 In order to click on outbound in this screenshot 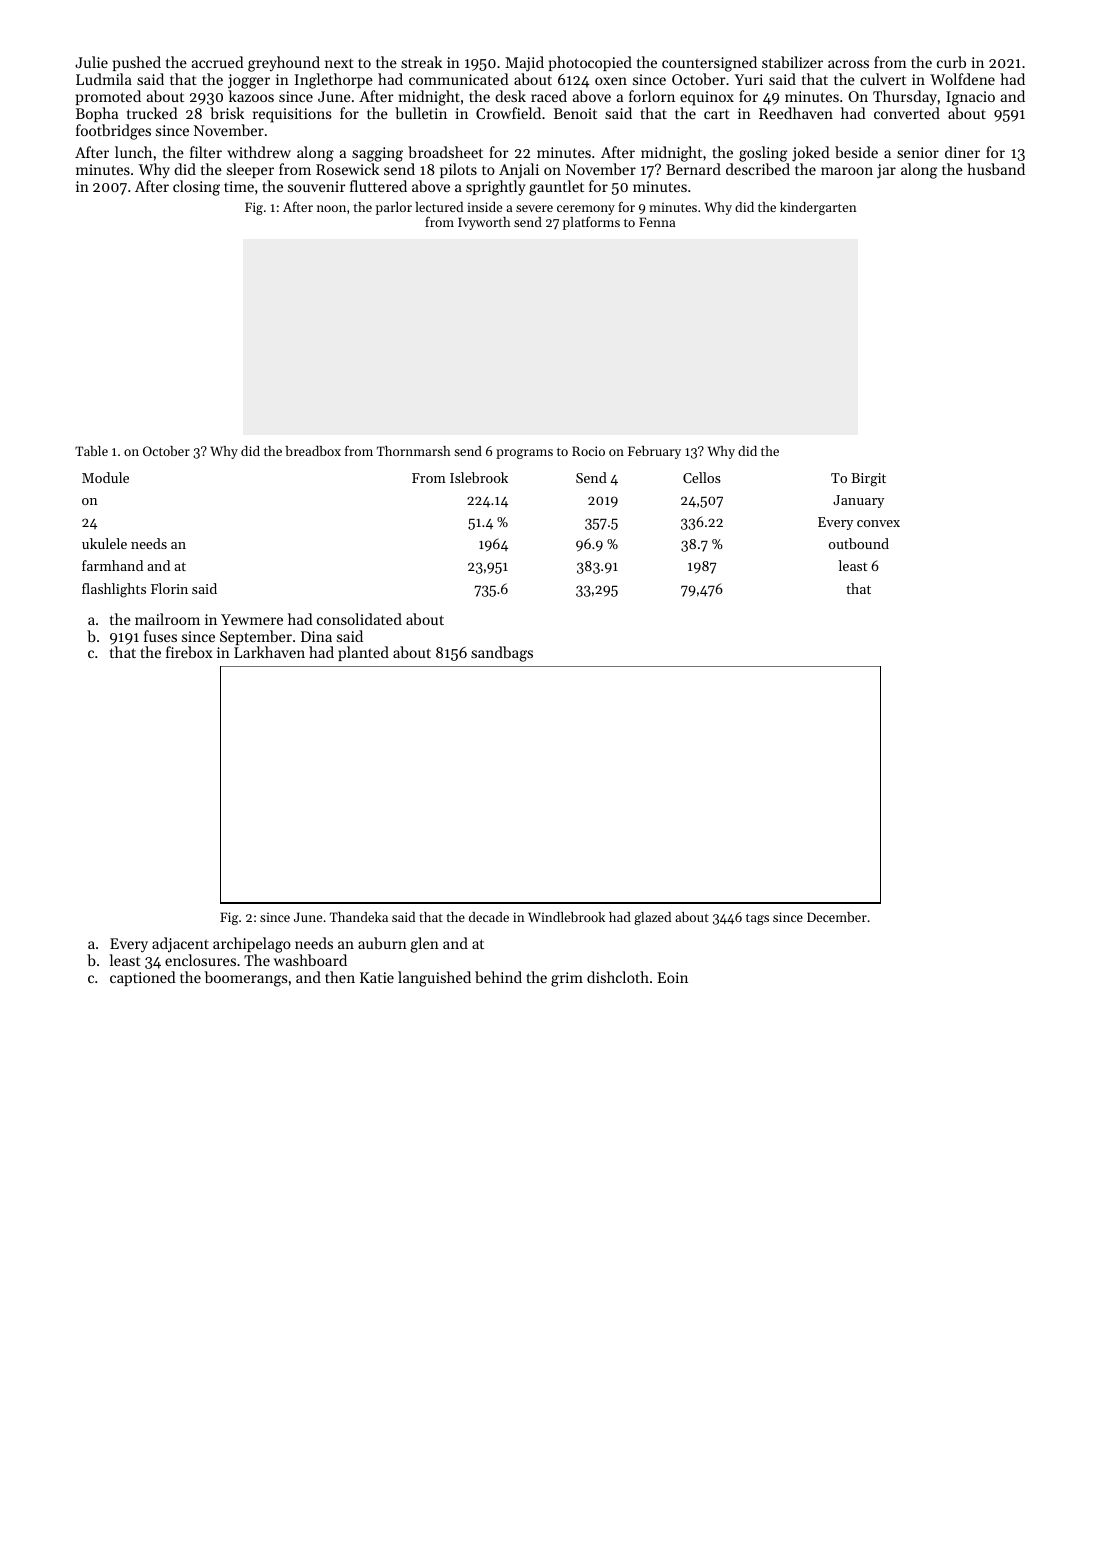, I will do `click(859, 543)`.
